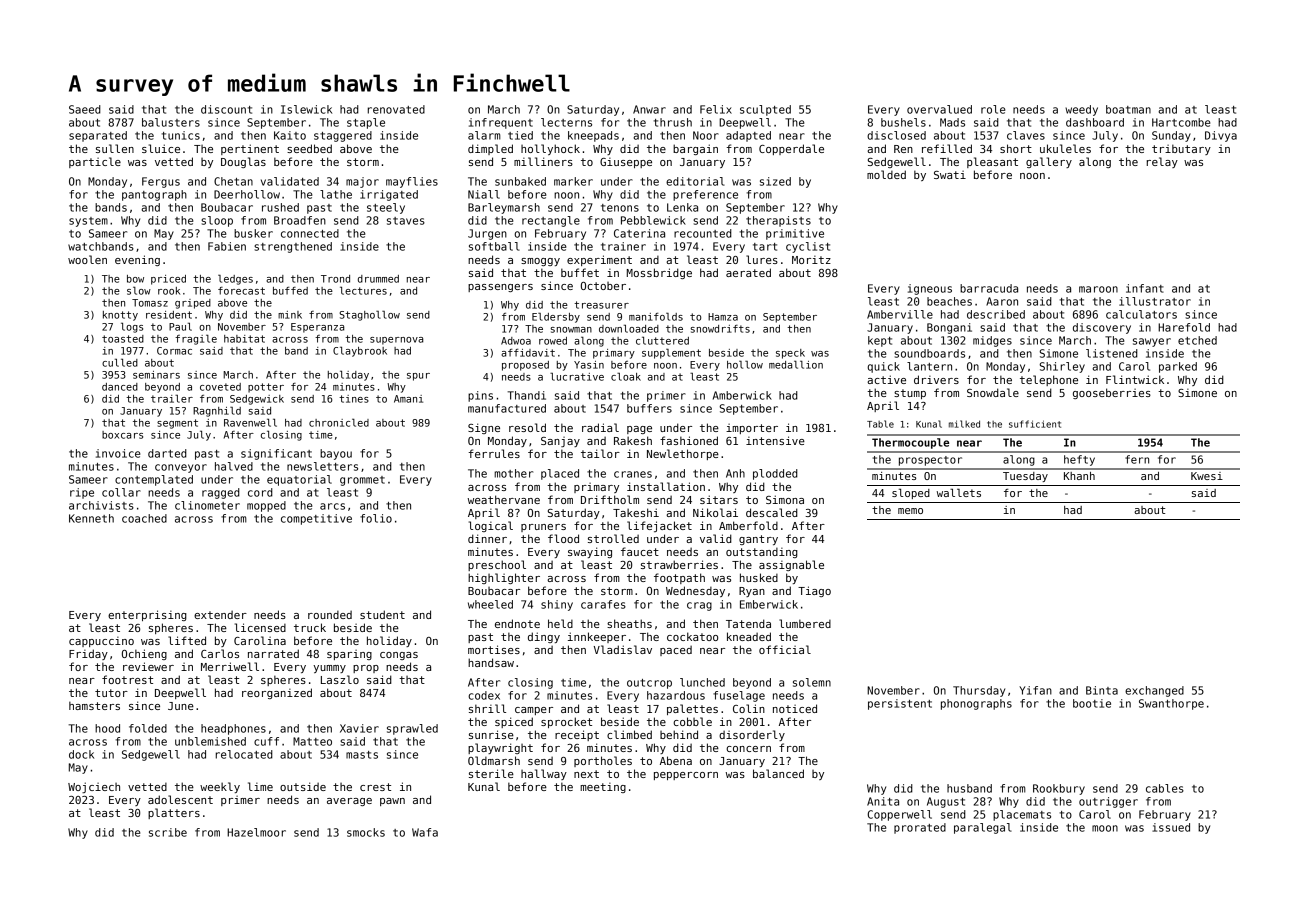  Describe the element at coordinates (147, 615) in the screenshot. I see `enterprising` at that location.
